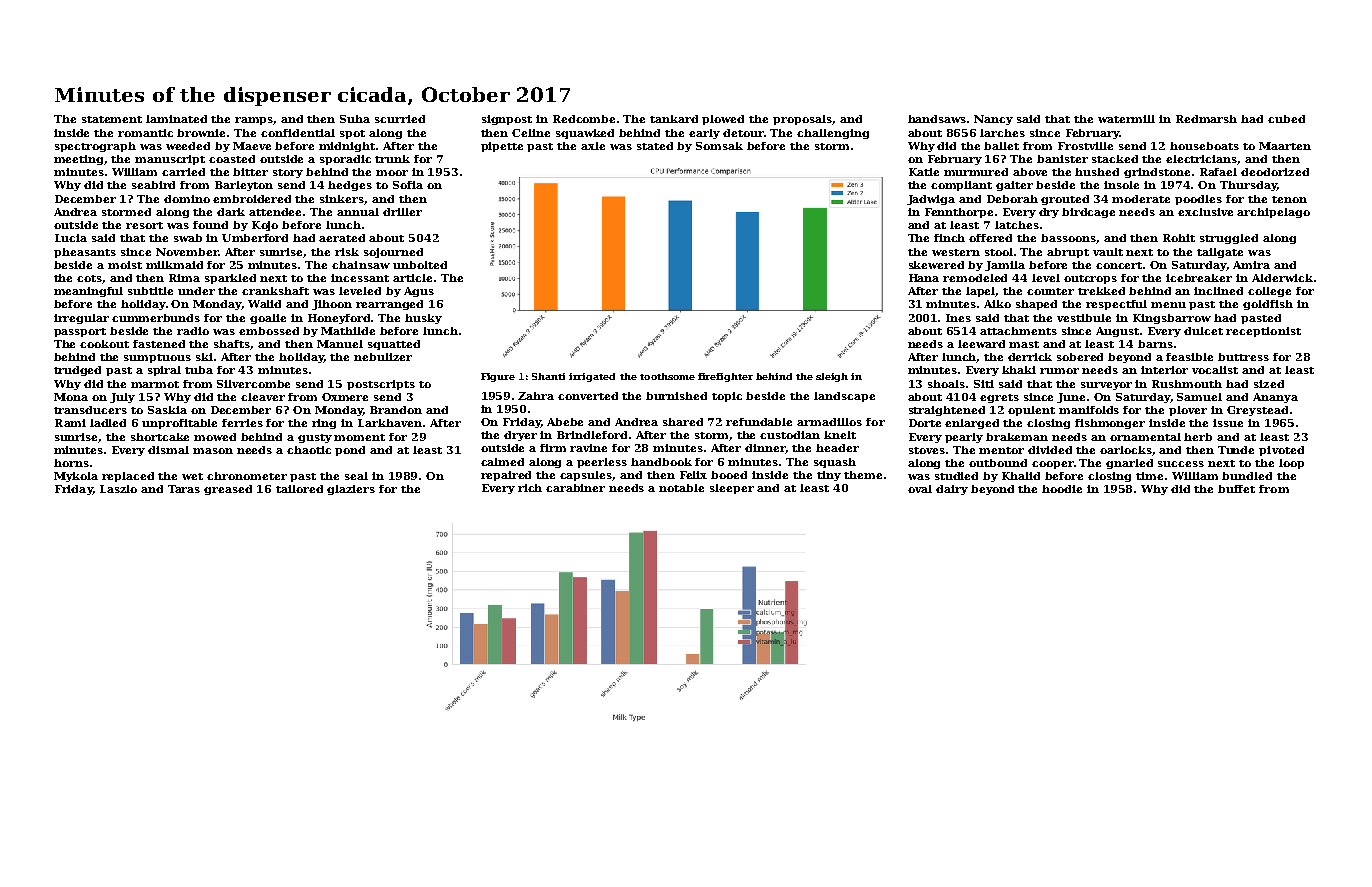 This screenshot has width=1372, height=887. I want to click on hedges, so click(350, 186).
